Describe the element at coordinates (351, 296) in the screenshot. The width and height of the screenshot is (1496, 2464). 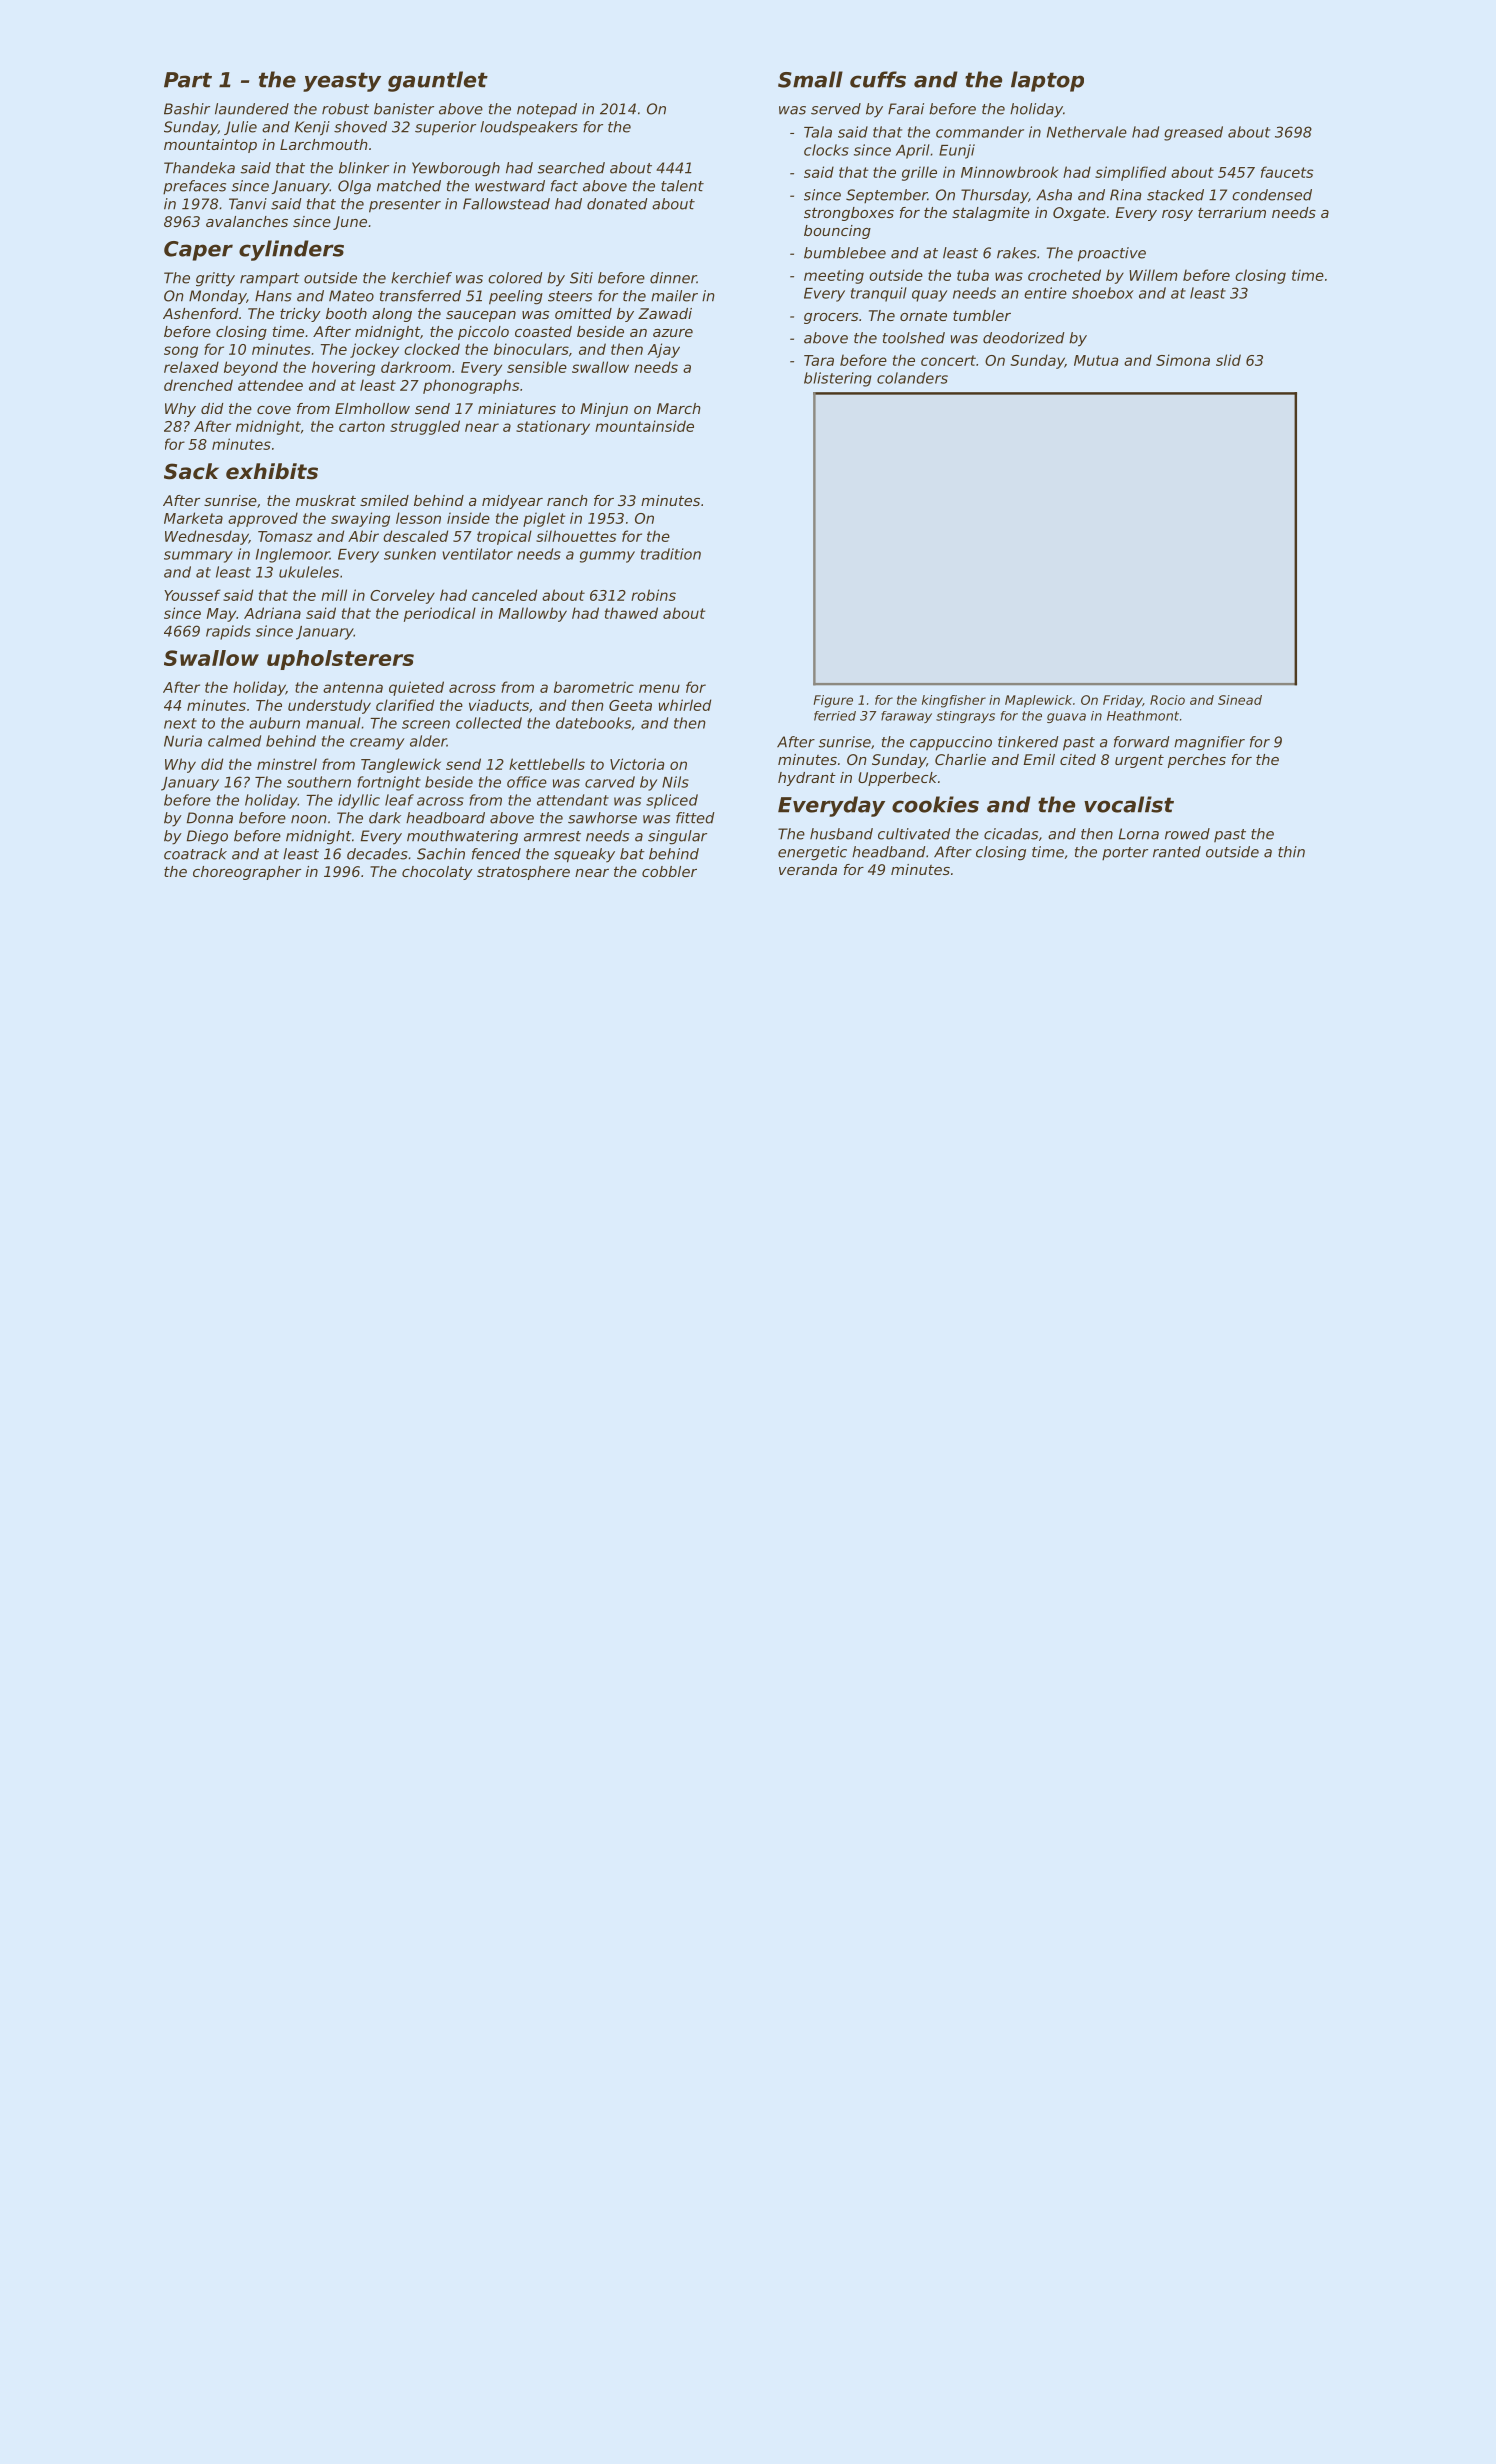
I see `Mateo` at that location.
